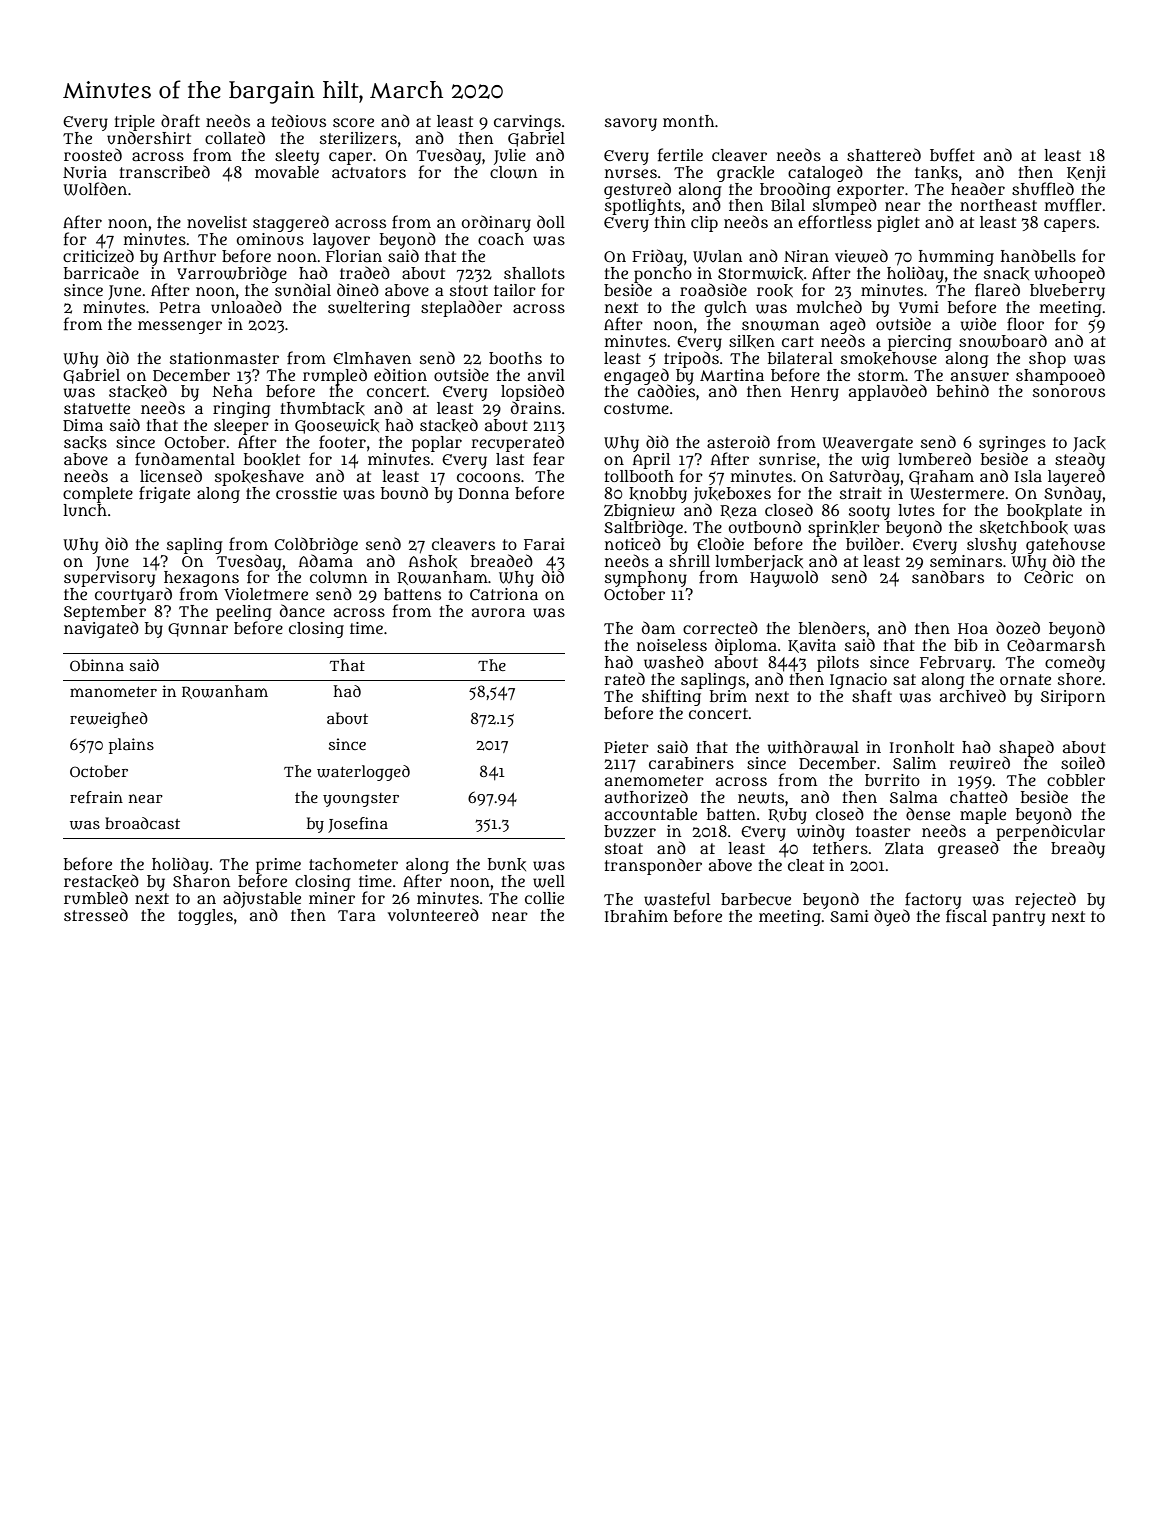 This screenshot has height=1513, width=1169. What do you see at coordinates (135, 123) in the screenshot?
I see `triple` at bounding box center [135, 123].
